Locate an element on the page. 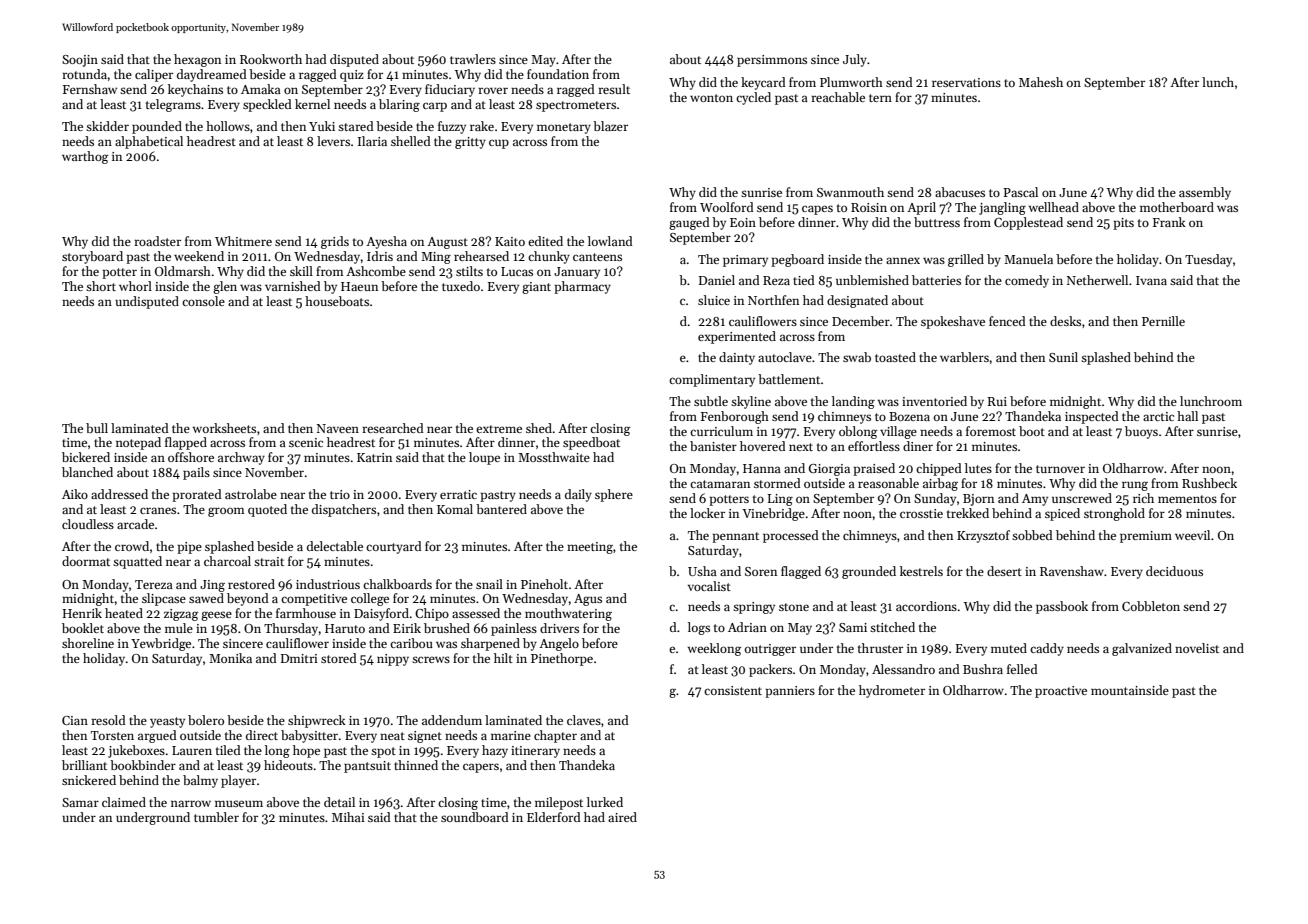 The width and height of the page is (1308, 924). weevil is located at coordinates (1192, 535).
